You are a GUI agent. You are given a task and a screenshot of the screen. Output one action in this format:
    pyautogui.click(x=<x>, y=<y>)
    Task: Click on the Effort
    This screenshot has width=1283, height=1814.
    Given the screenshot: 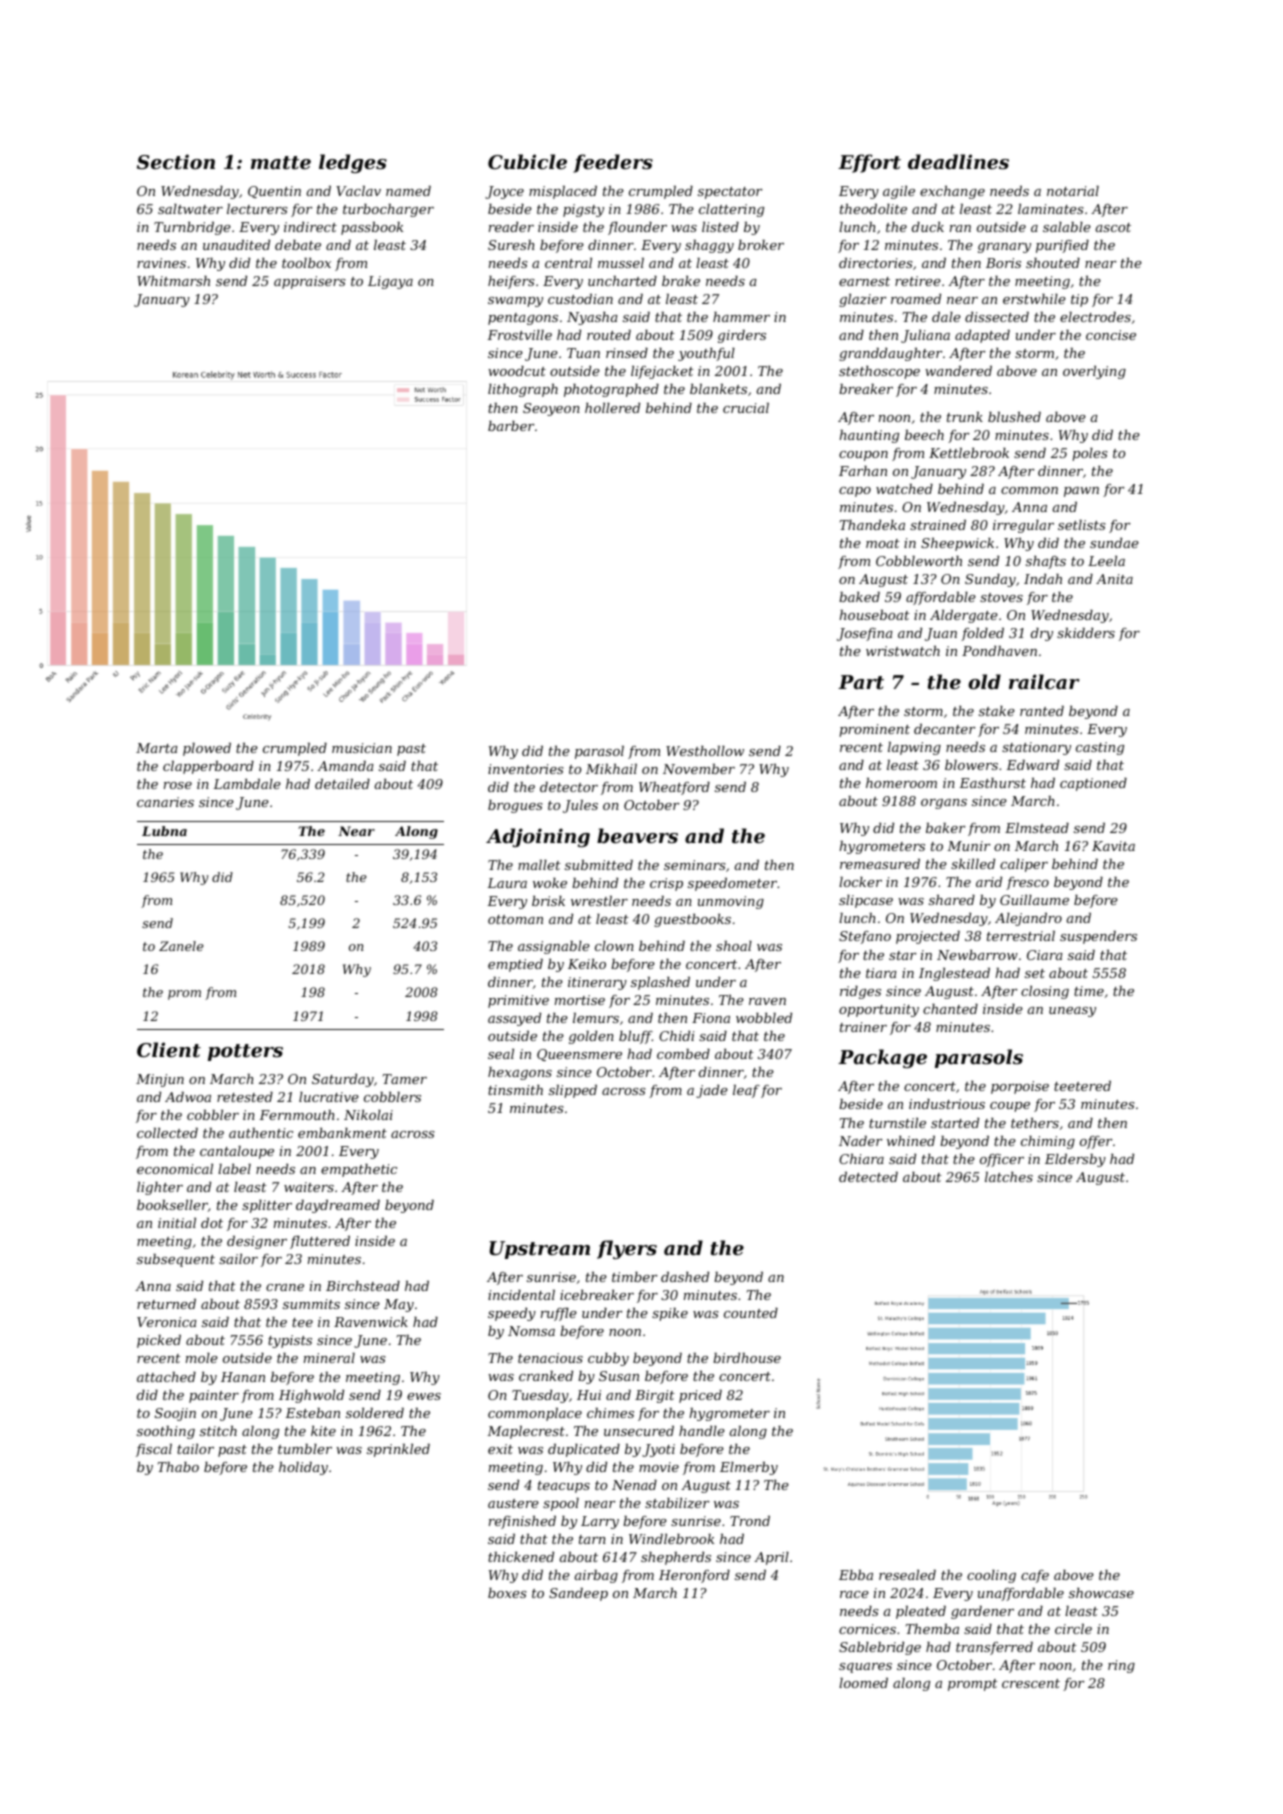 What is the action you would take?
    pyautogui.click(x=869, y=163)
